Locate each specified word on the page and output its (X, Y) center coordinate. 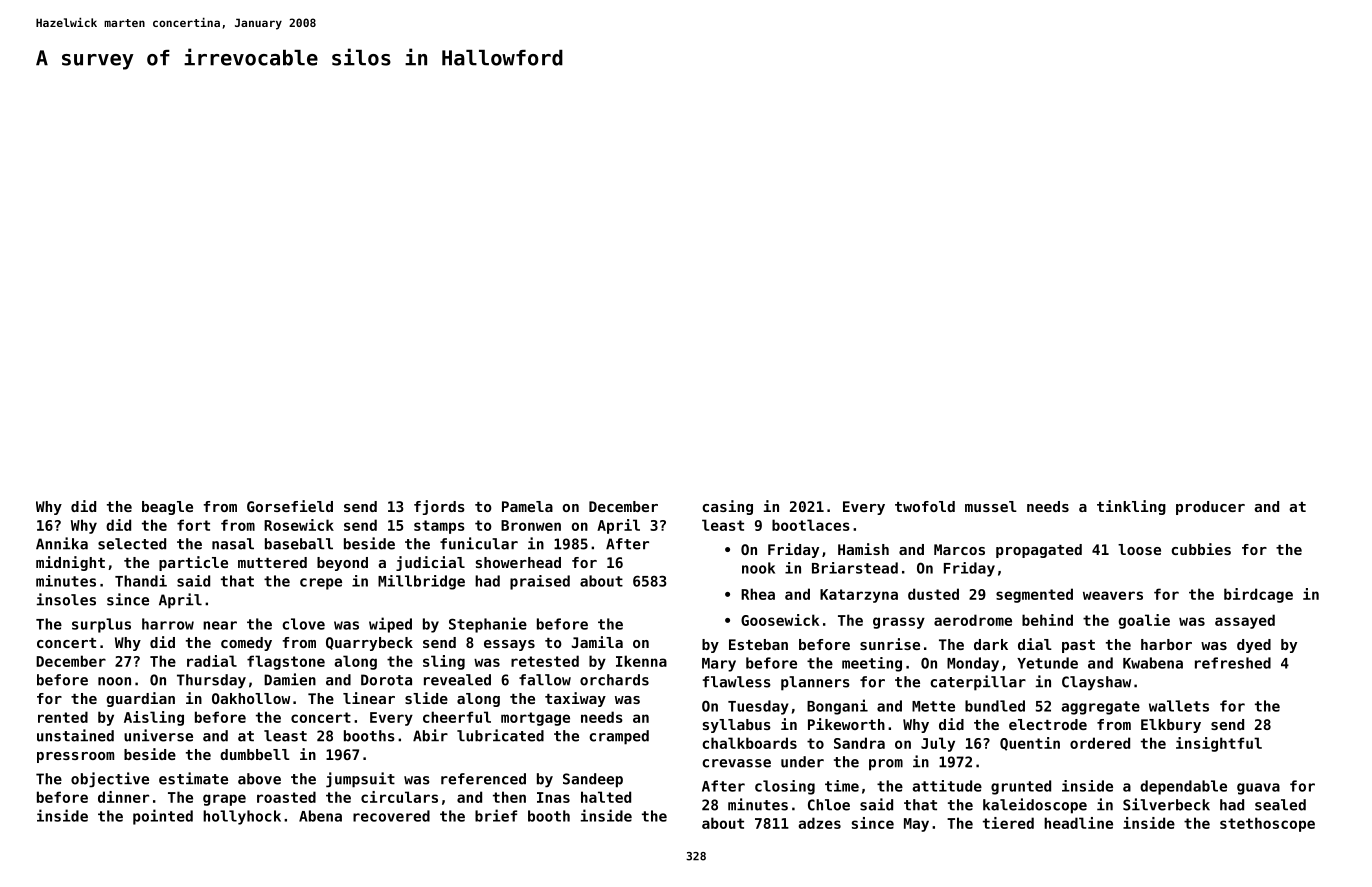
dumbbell (255, 754)
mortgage (535, 719)
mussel (991, 506)
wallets (1179, 706)
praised (540, 582)
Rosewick (299, 525)
